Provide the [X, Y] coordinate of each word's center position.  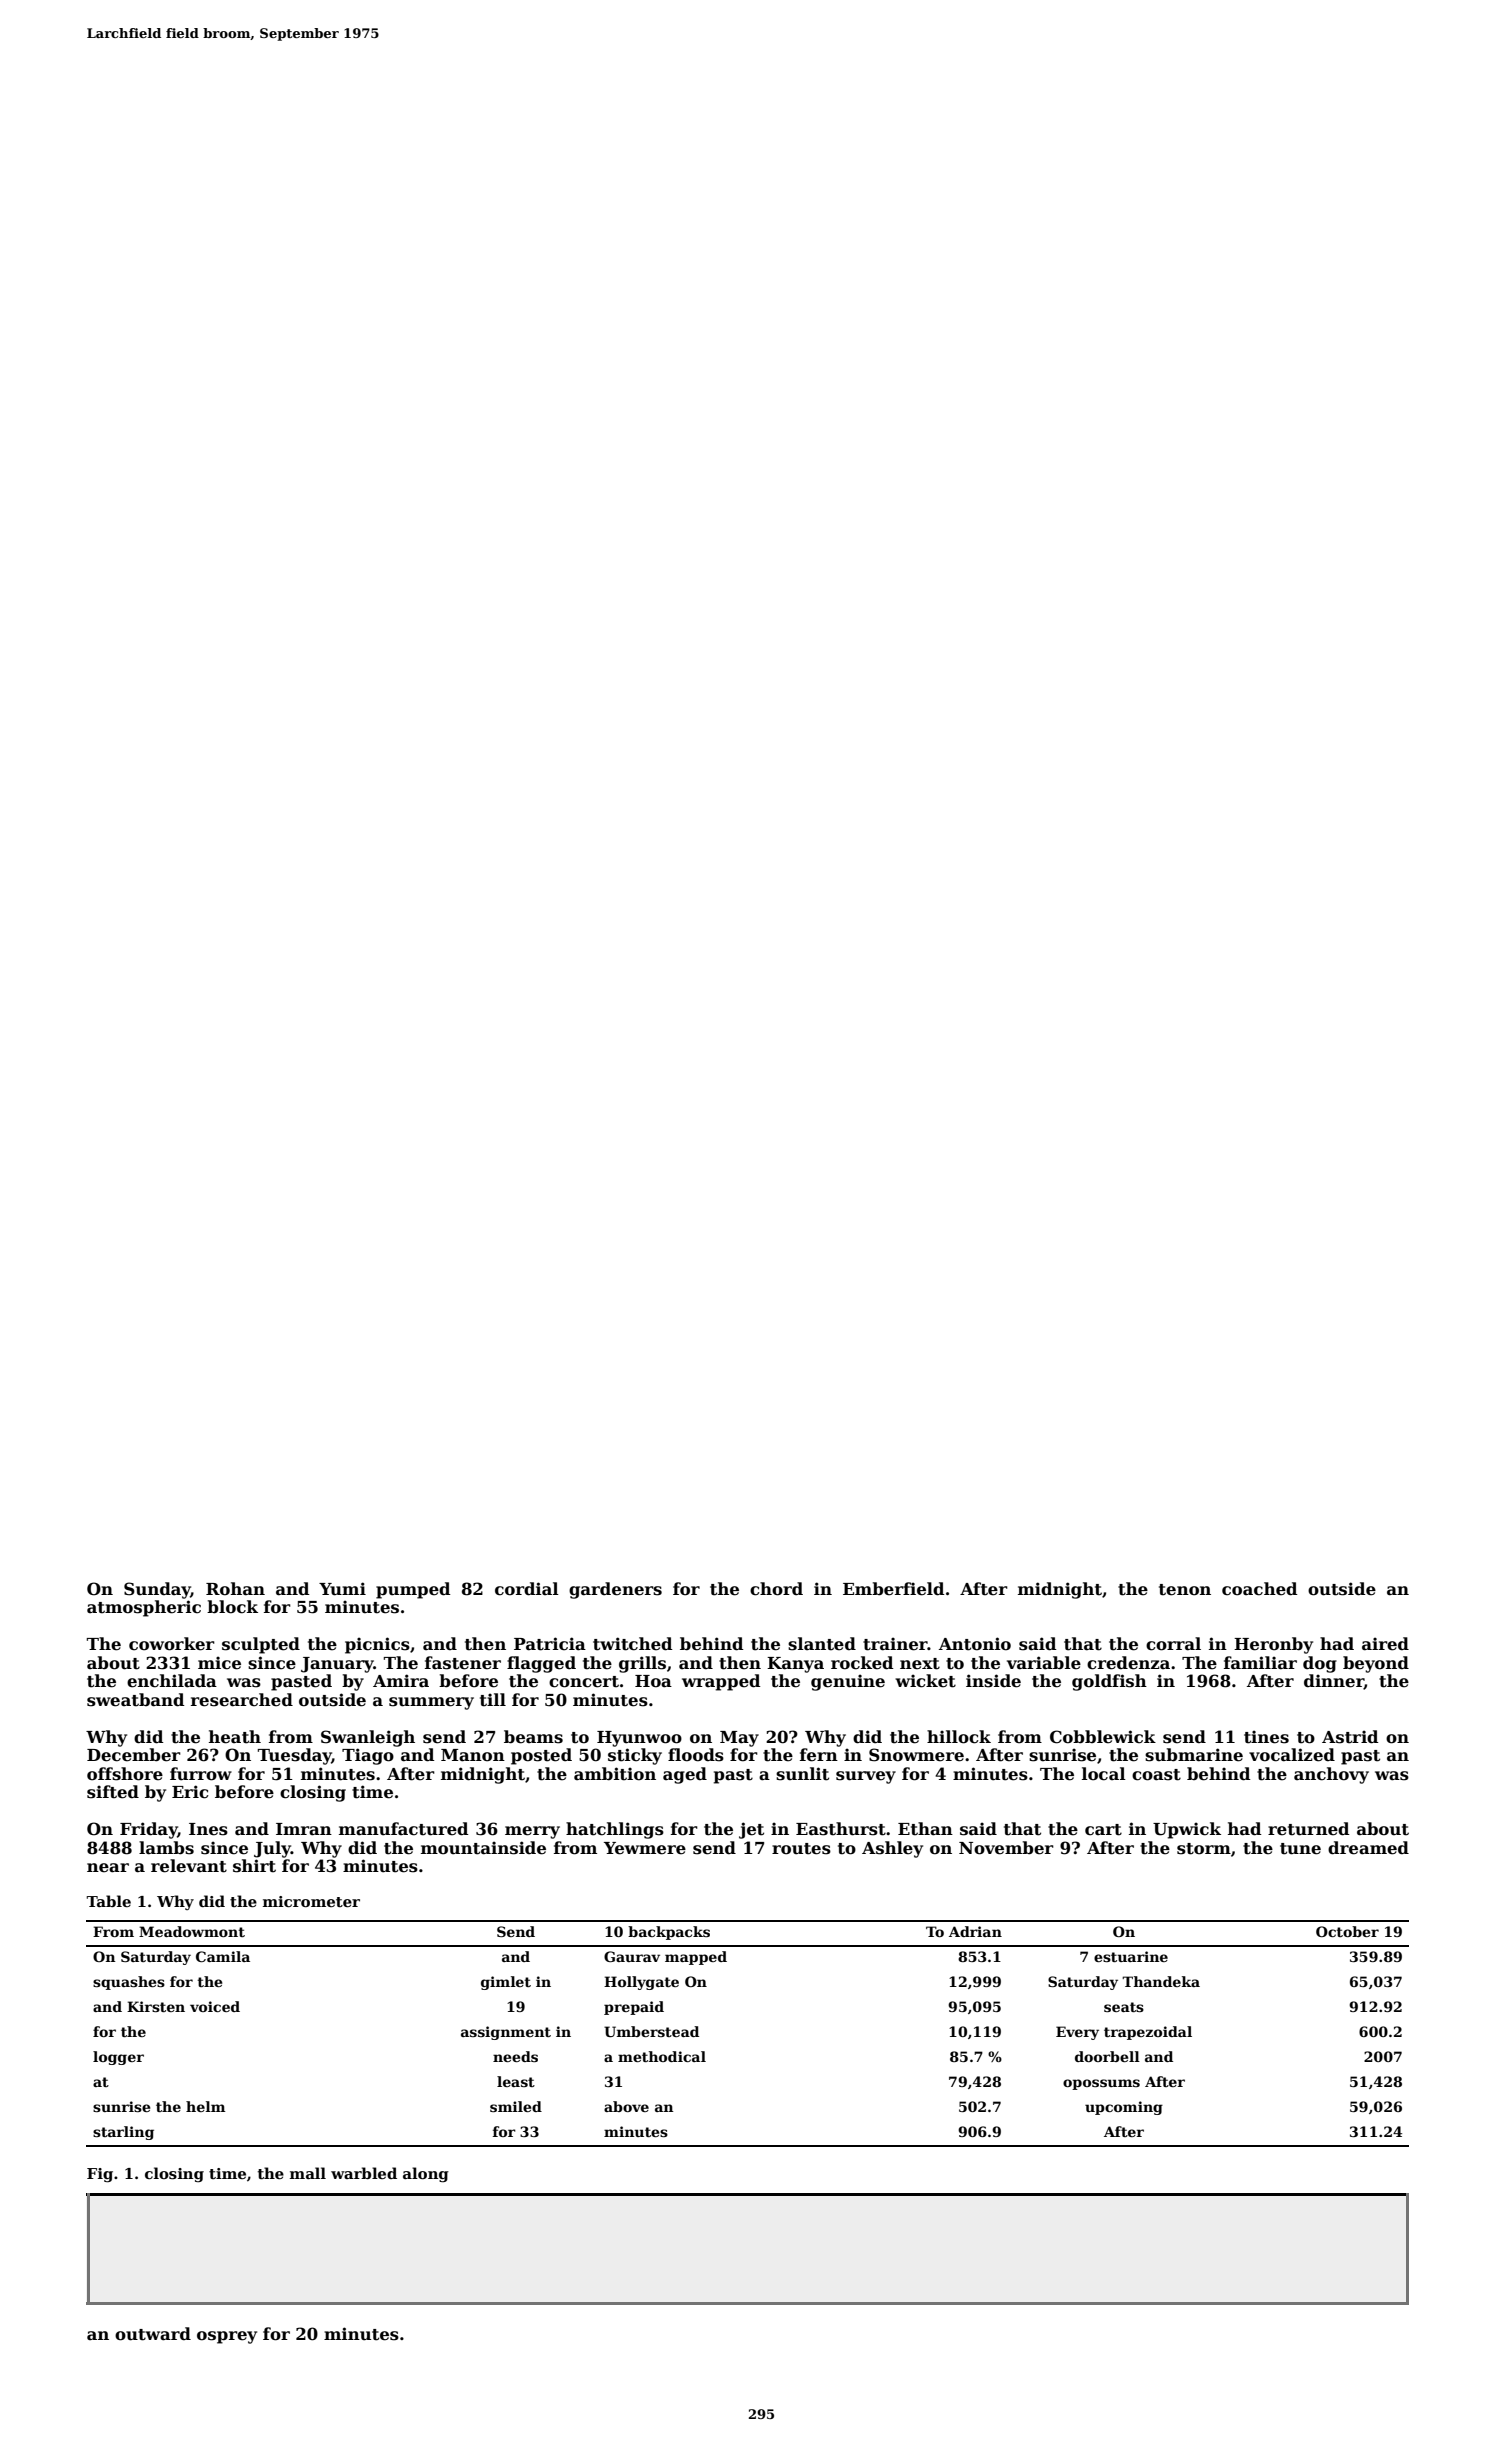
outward [153, 2334]
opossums [1101, 2084]
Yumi [342, 1589]
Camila [223, 1956]
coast [1156, 1775]
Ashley [892, 1849]
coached [1259, 1589]
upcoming [1124, 2108]
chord [776, 1589]
